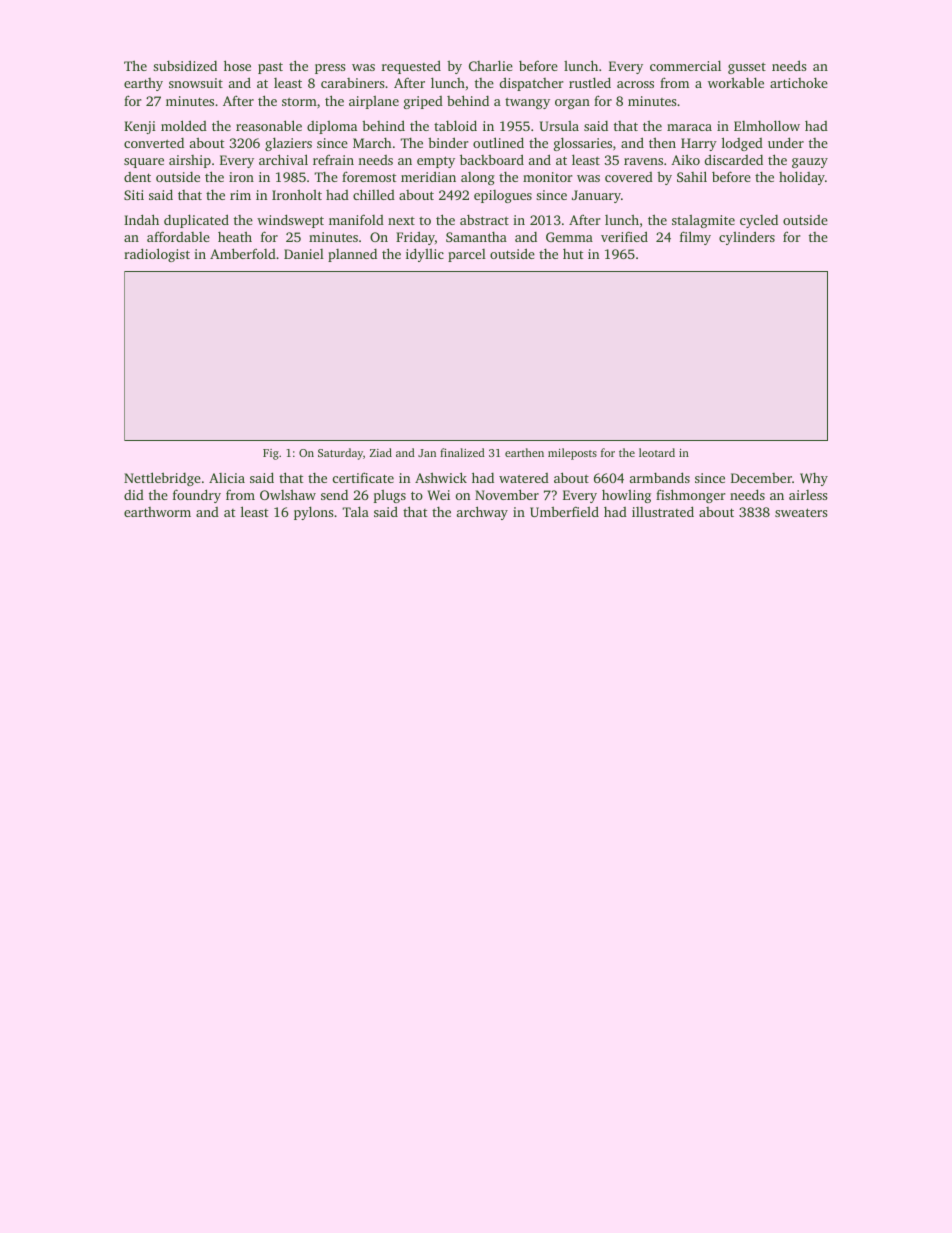 This screenshot has width=952, height=1233. What do you see at coordinates (808, 495) in the screenshot?
I see `airless` at bounding box center [808, 495].
